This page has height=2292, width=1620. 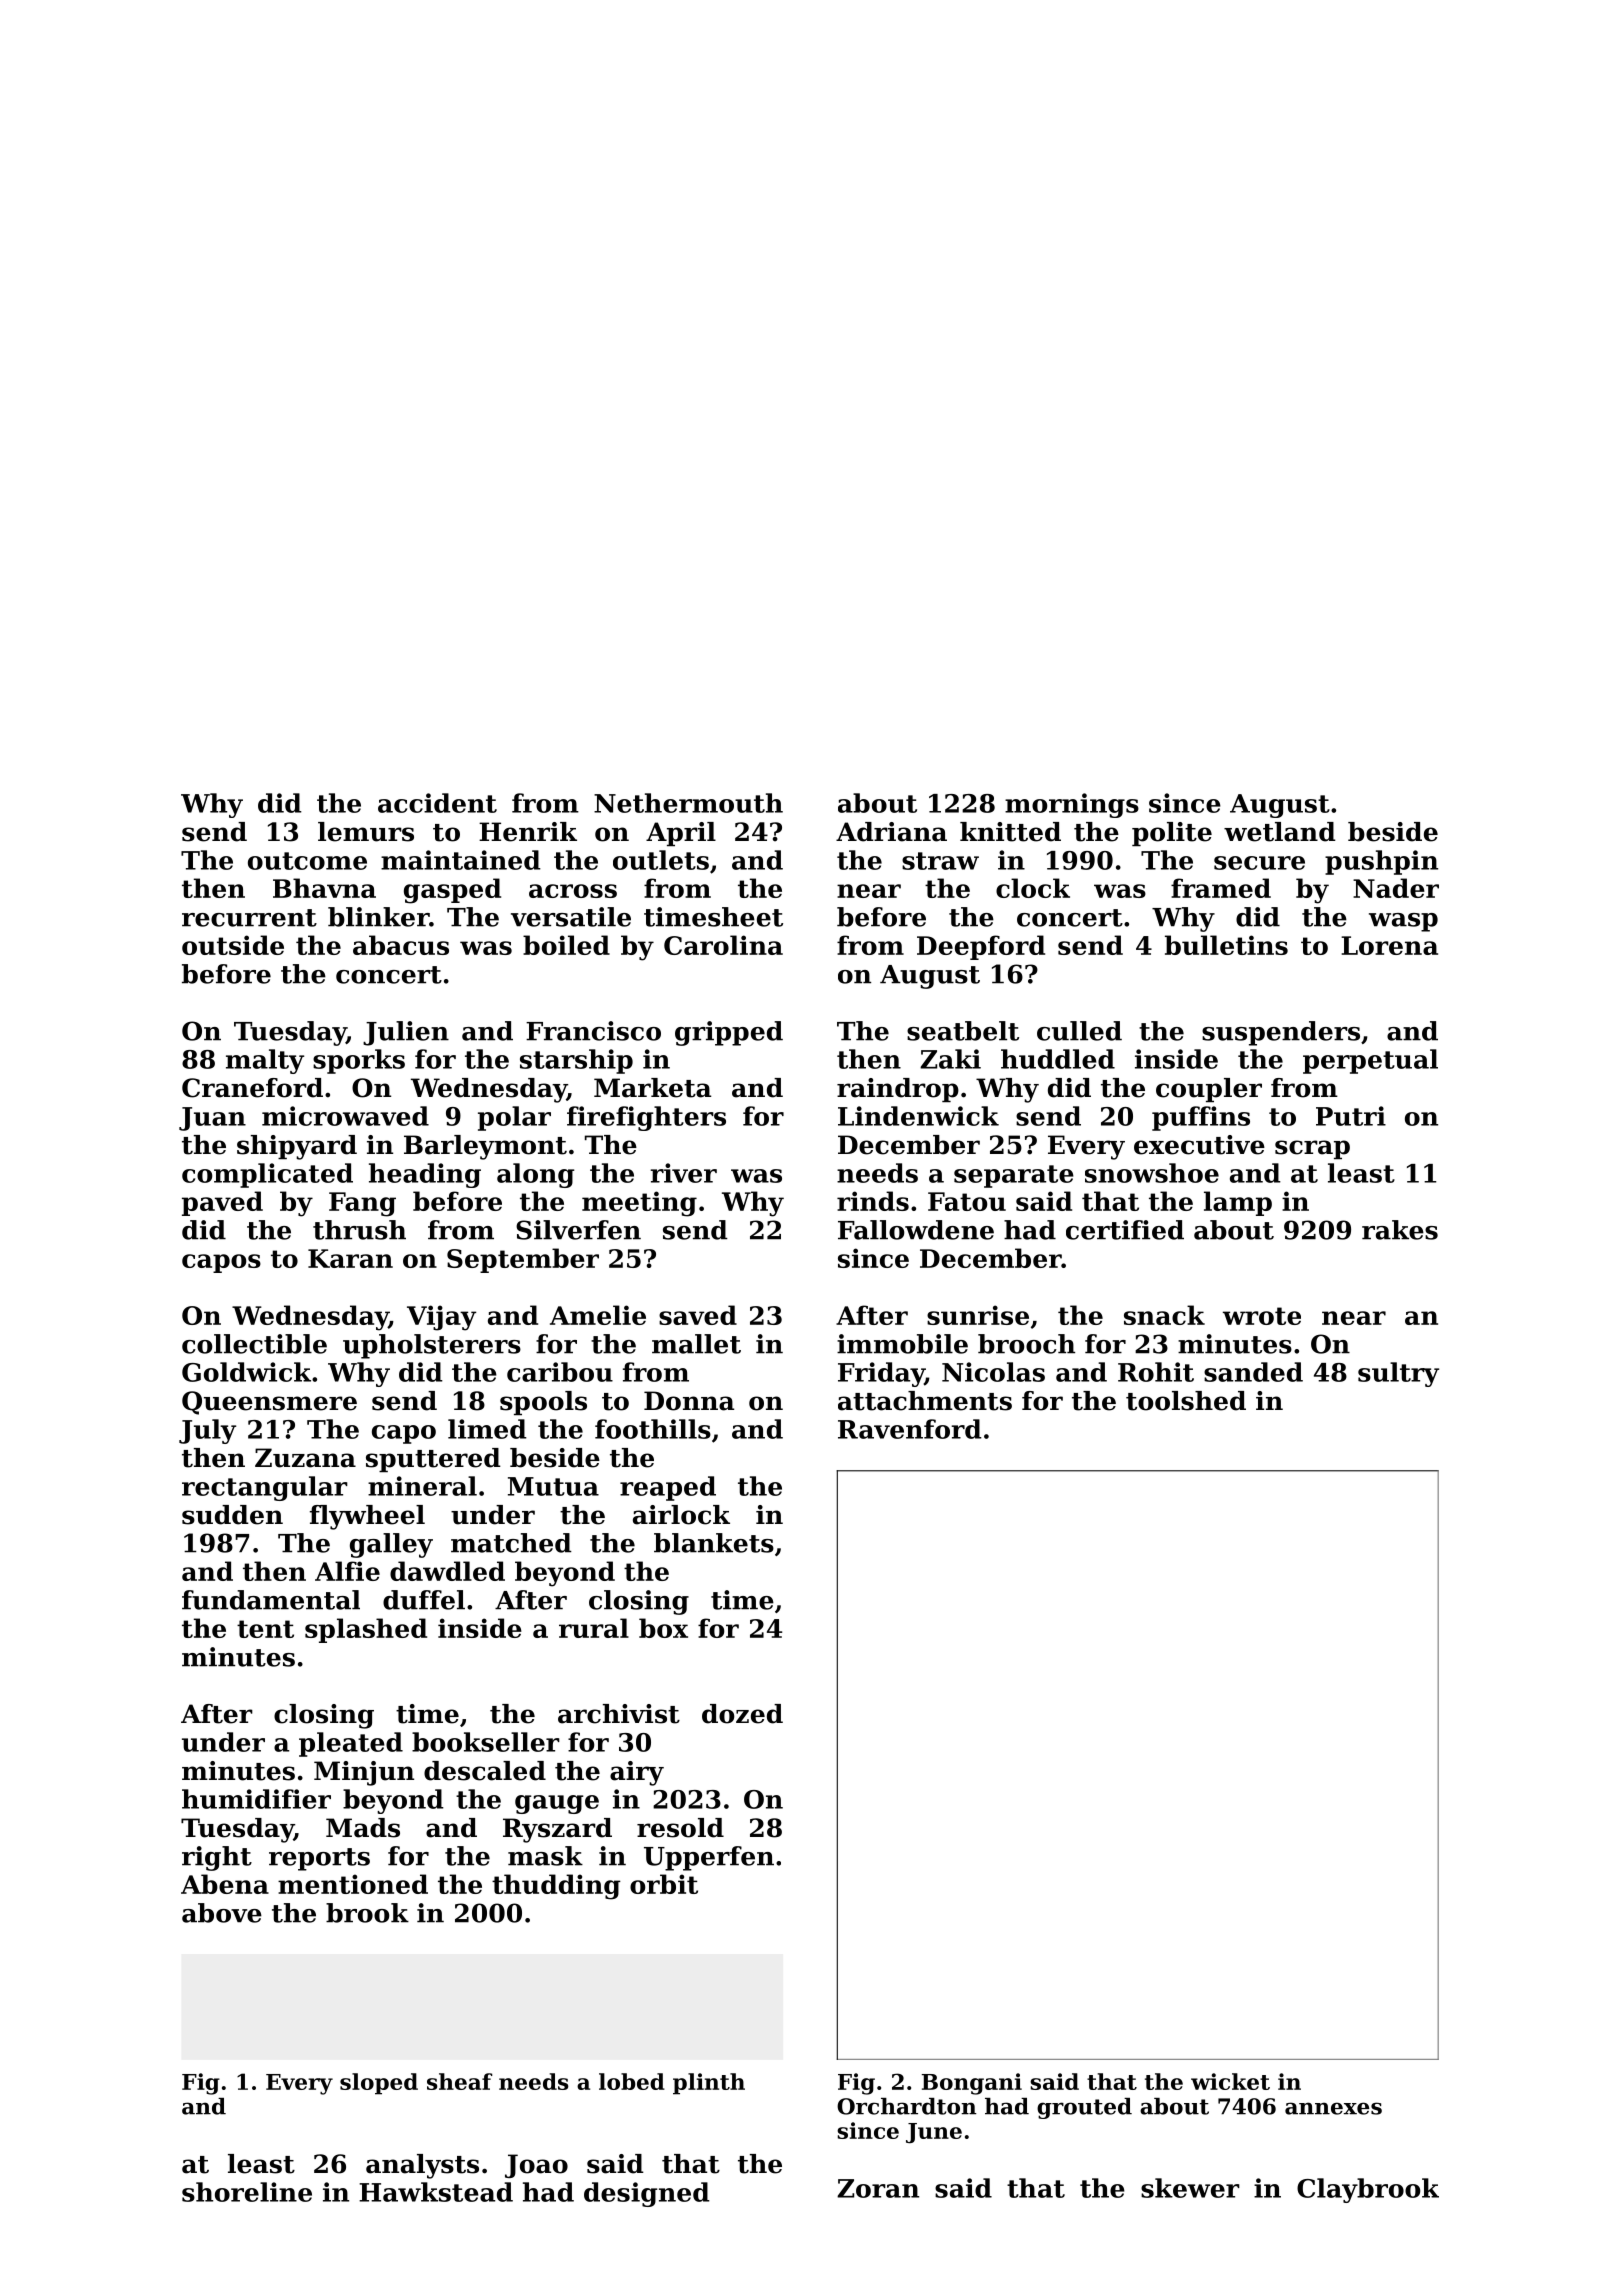 I want to click on wasp, so click(x=1403, y=922).
